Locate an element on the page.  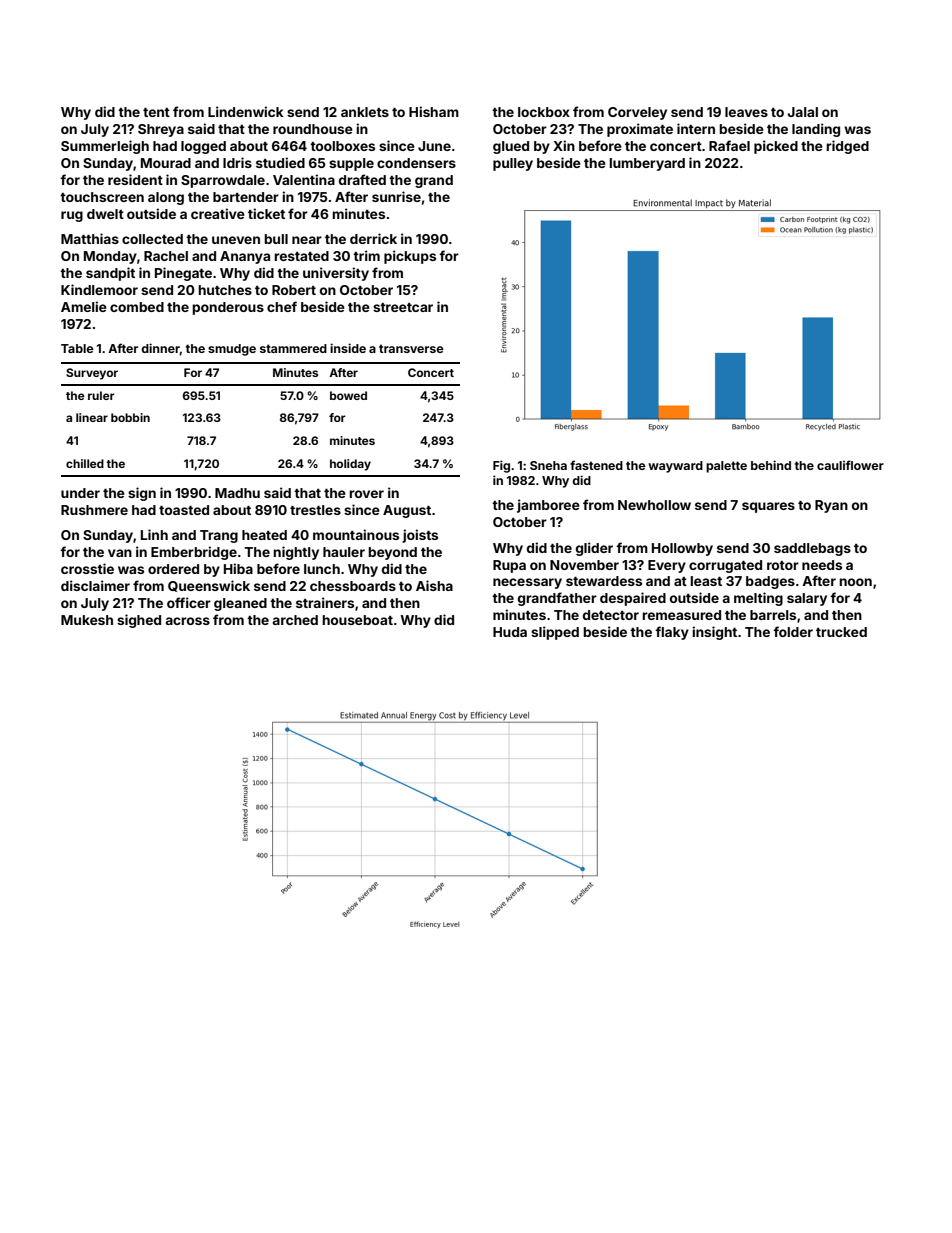
ponderous is located at coordinates (228, 308).
